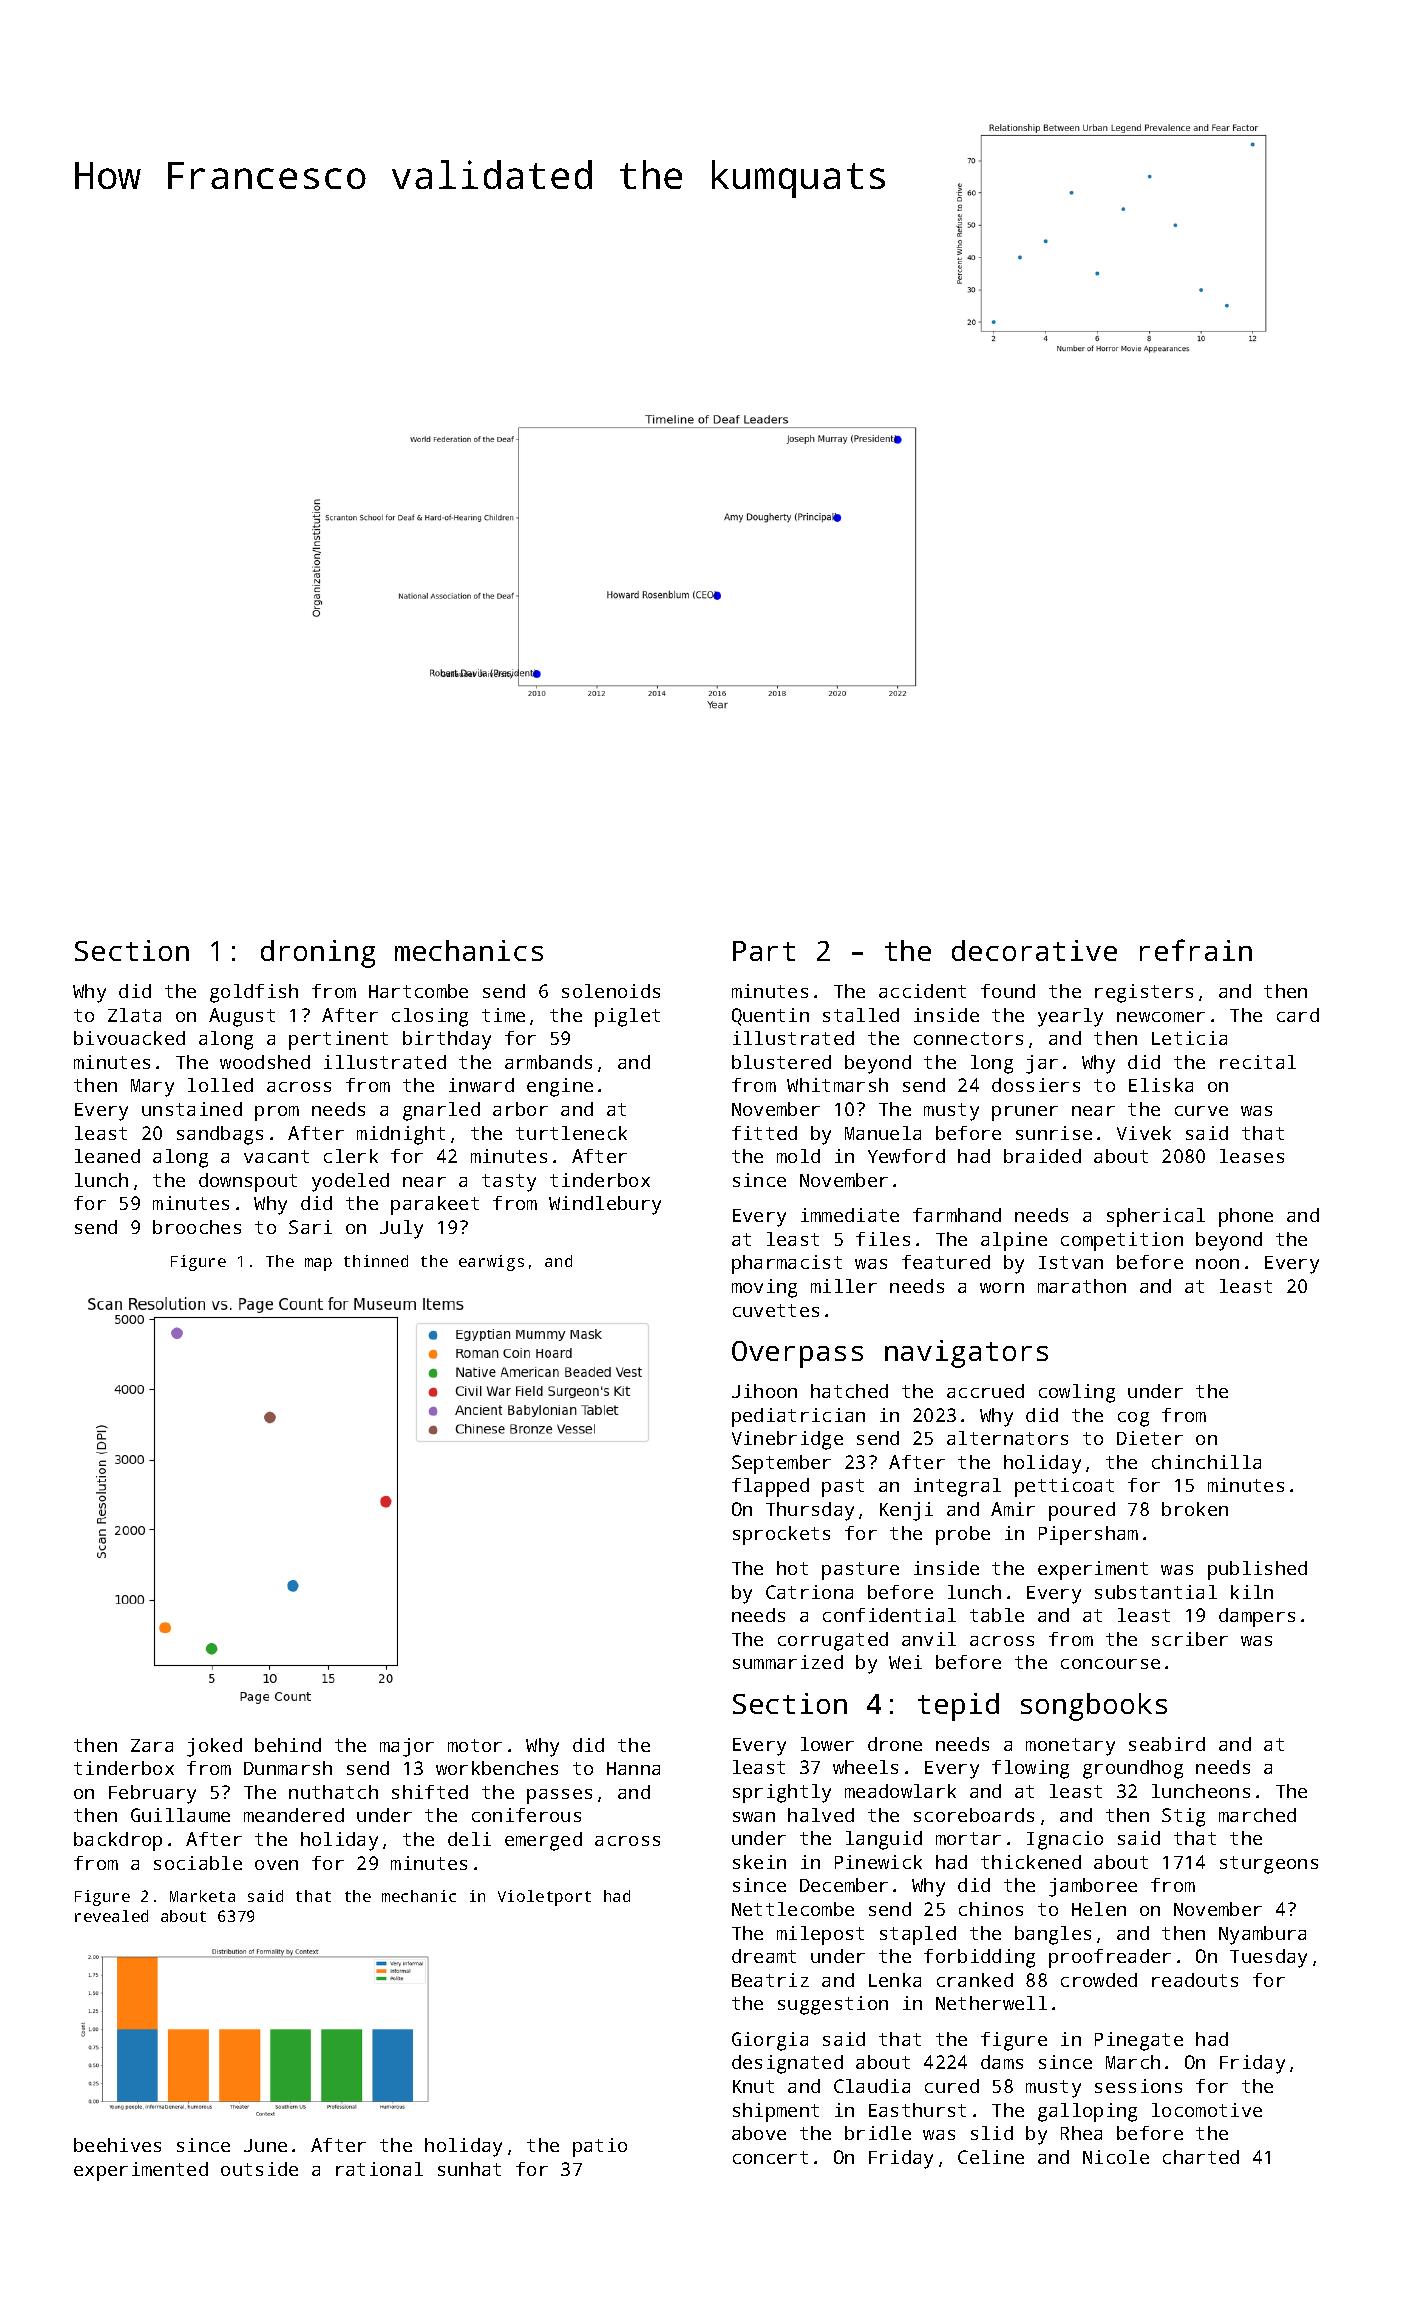  What do you see at coordinates (753, 2086) in the screenshot?
I see `Knut` at bounding box center [753, 2086].
